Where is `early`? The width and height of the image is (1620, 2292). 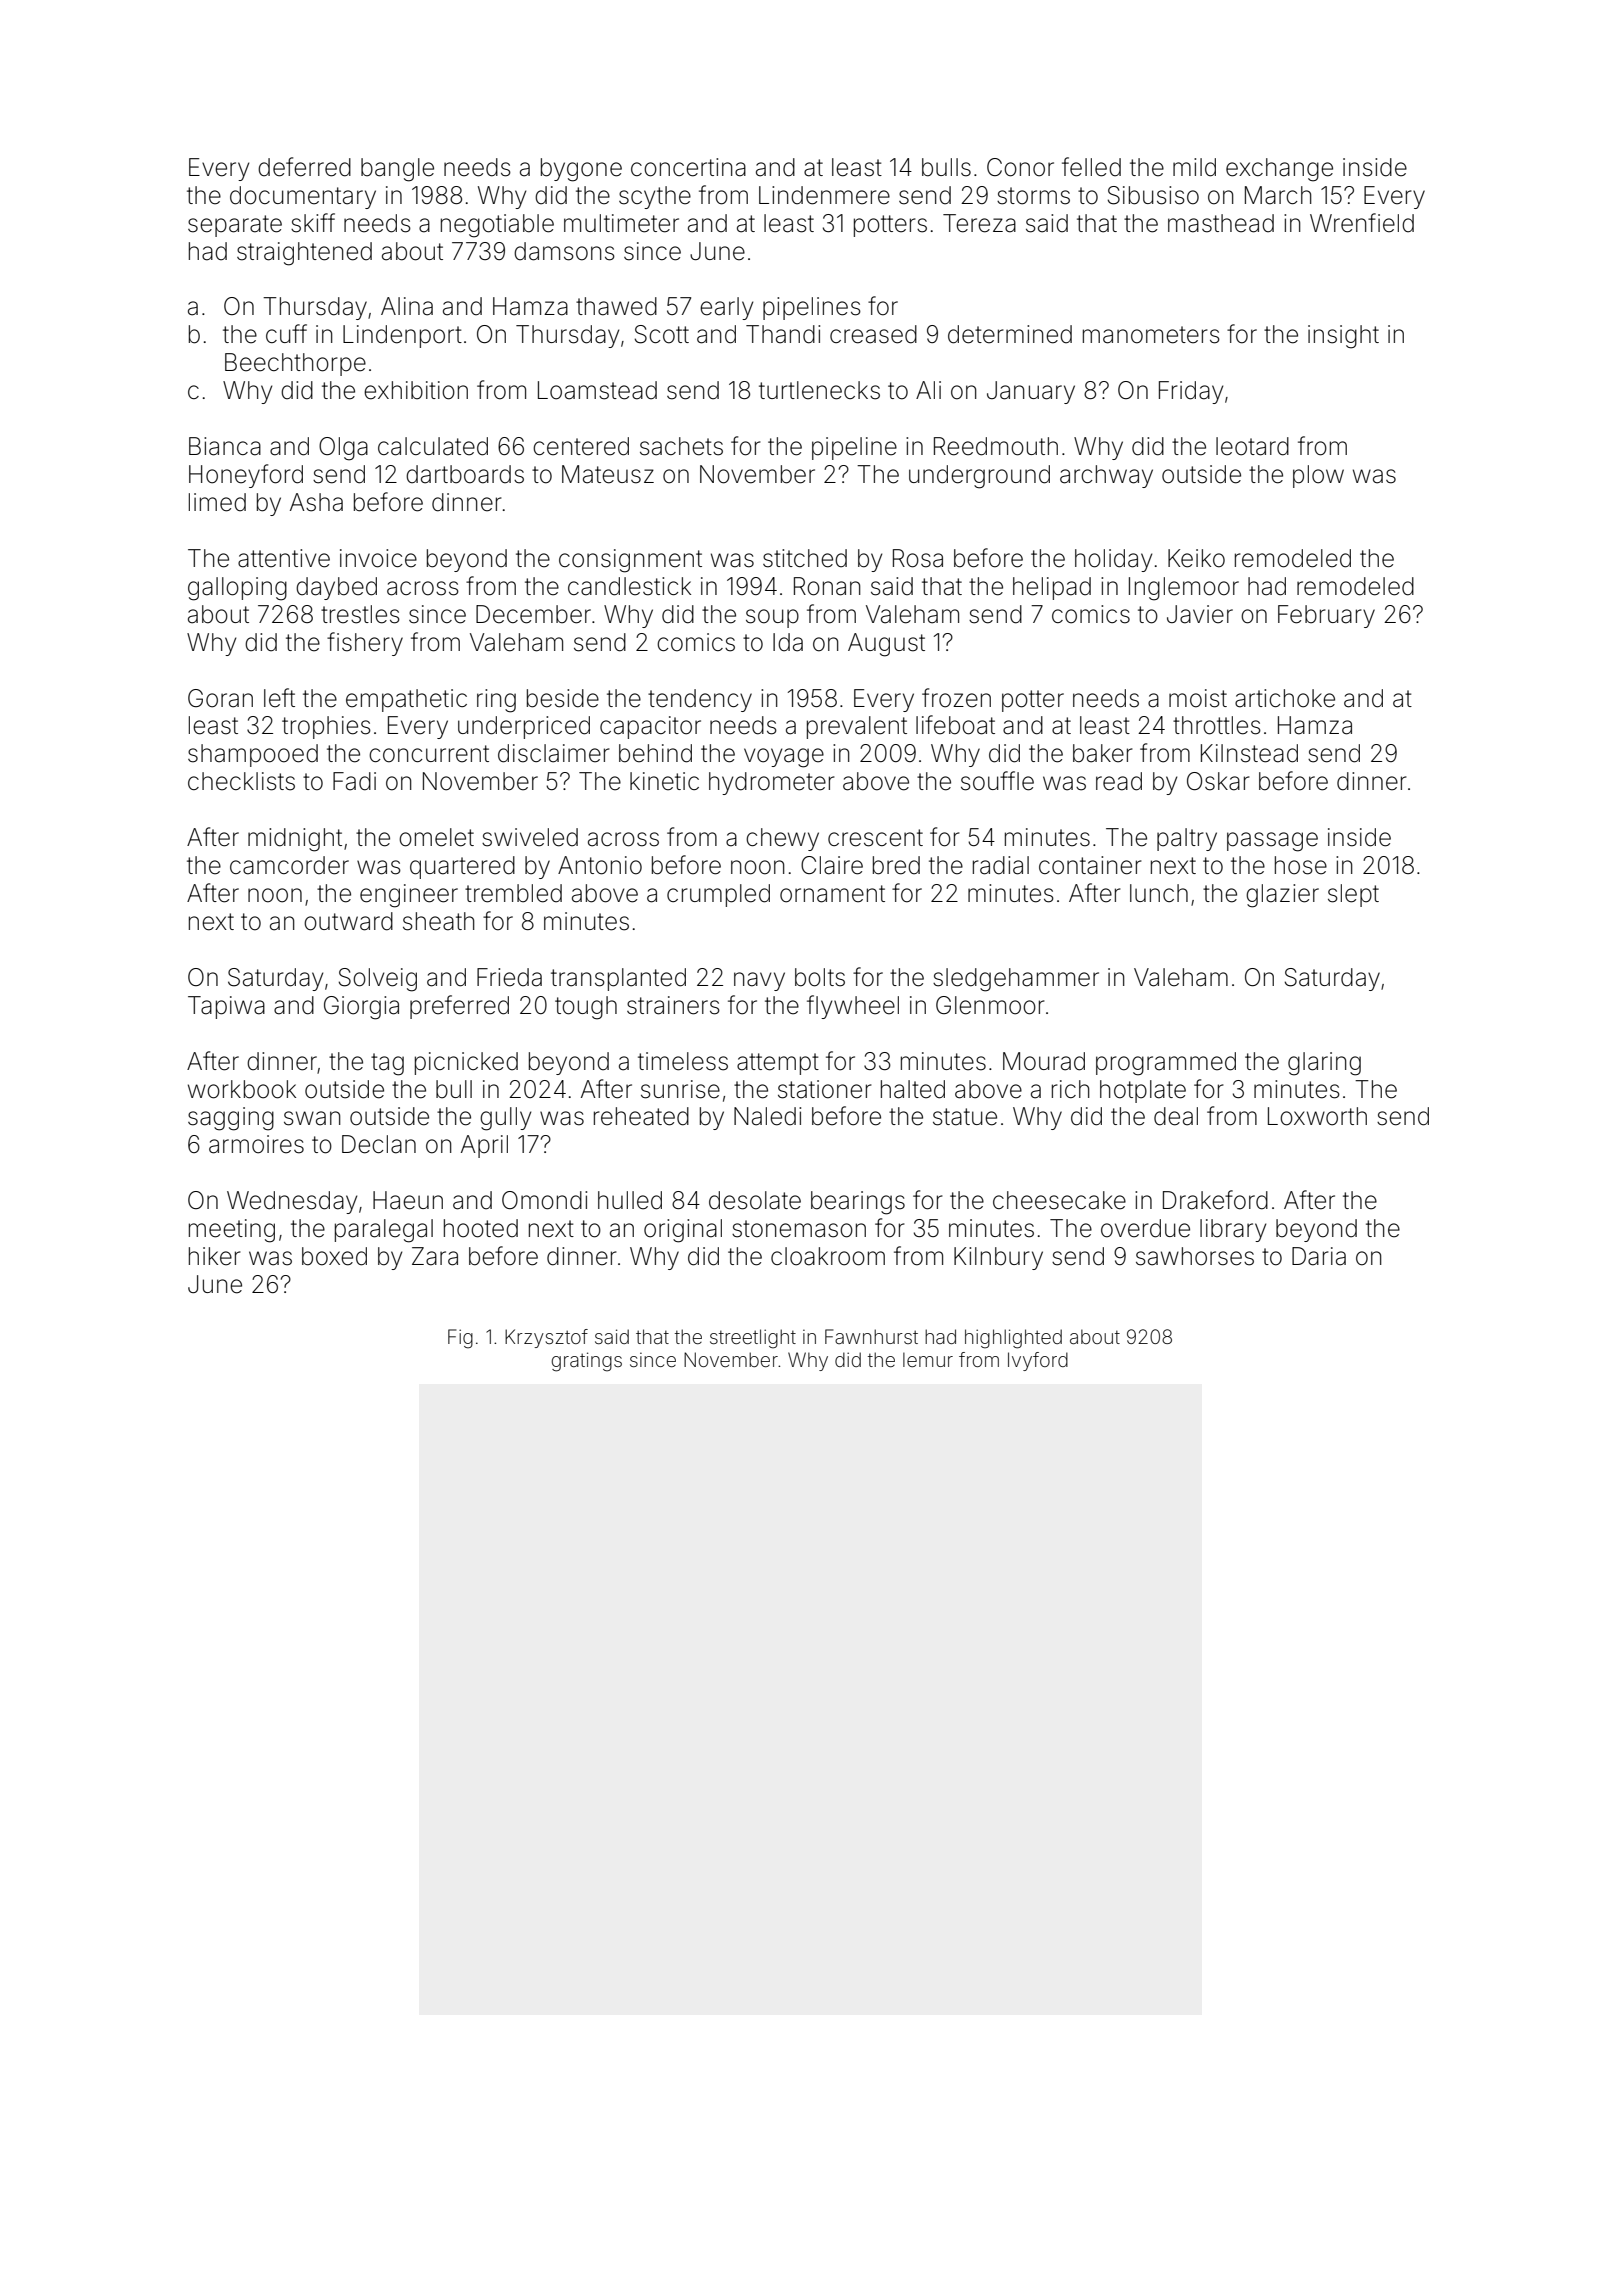 early is located at coordinates (726, 308).
